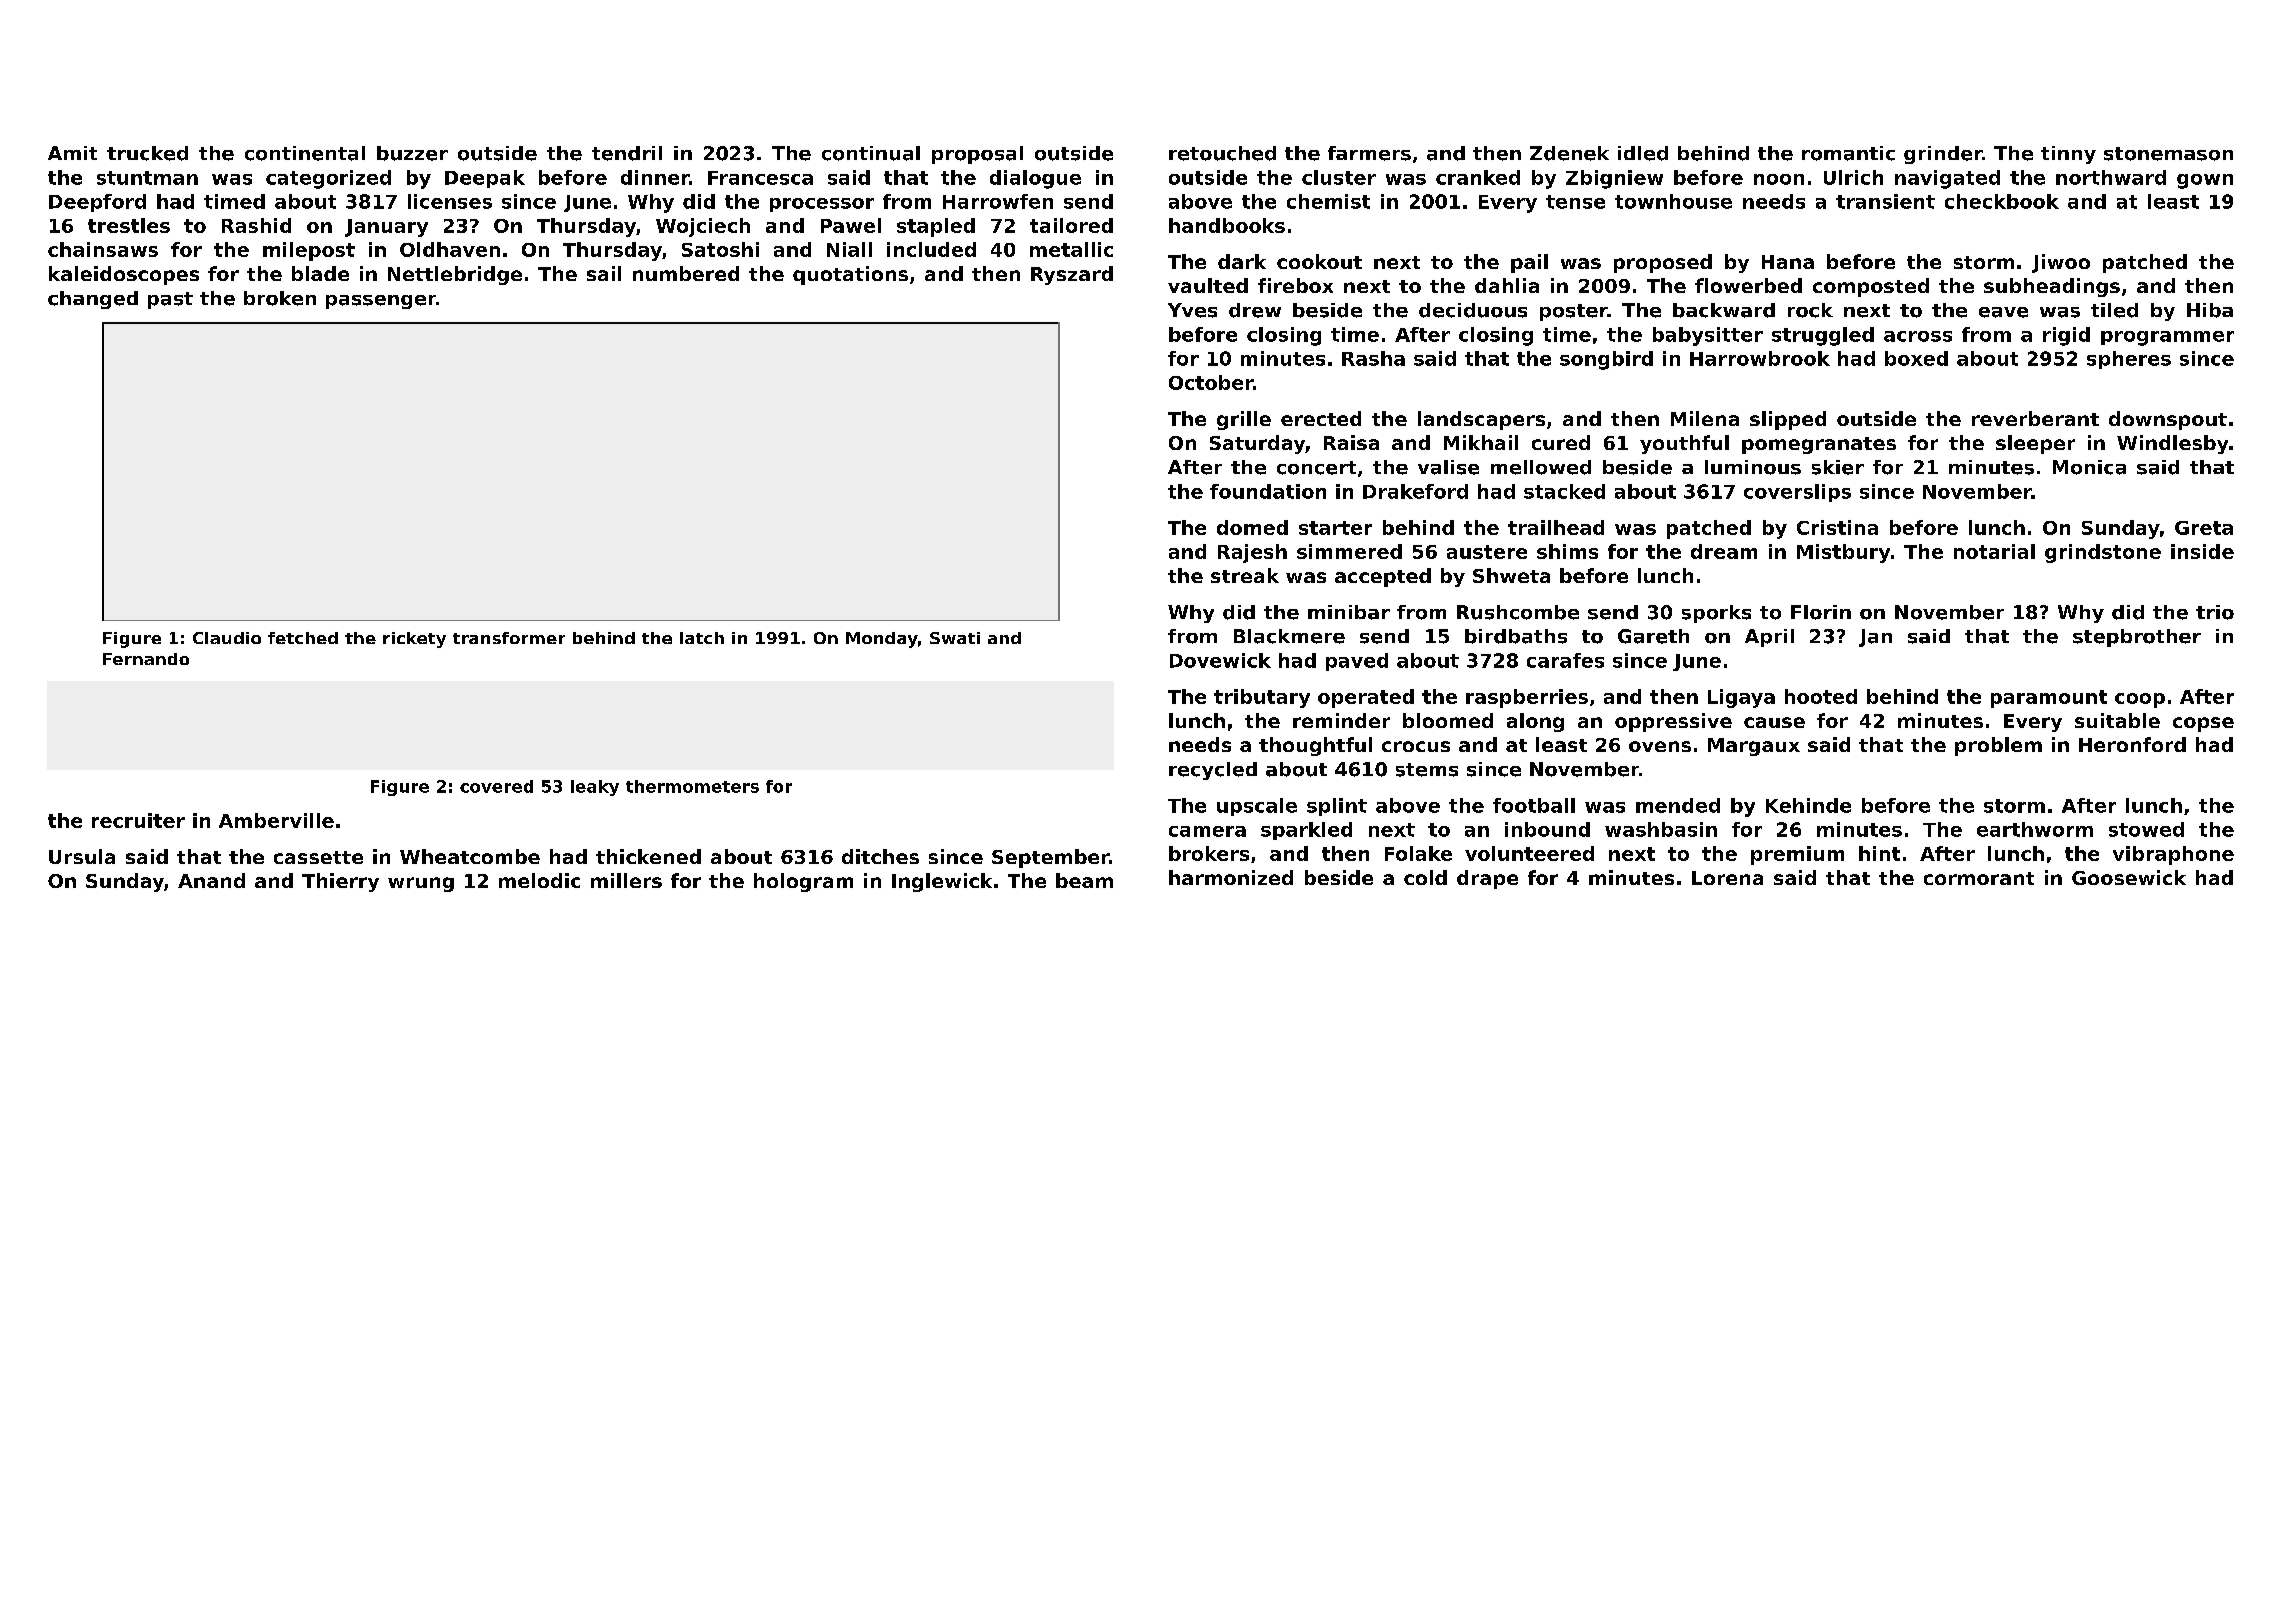 Image resolution: width=2282 pixels, height=1614 pixels. I want to click on stuntman, so click(147, 178).
